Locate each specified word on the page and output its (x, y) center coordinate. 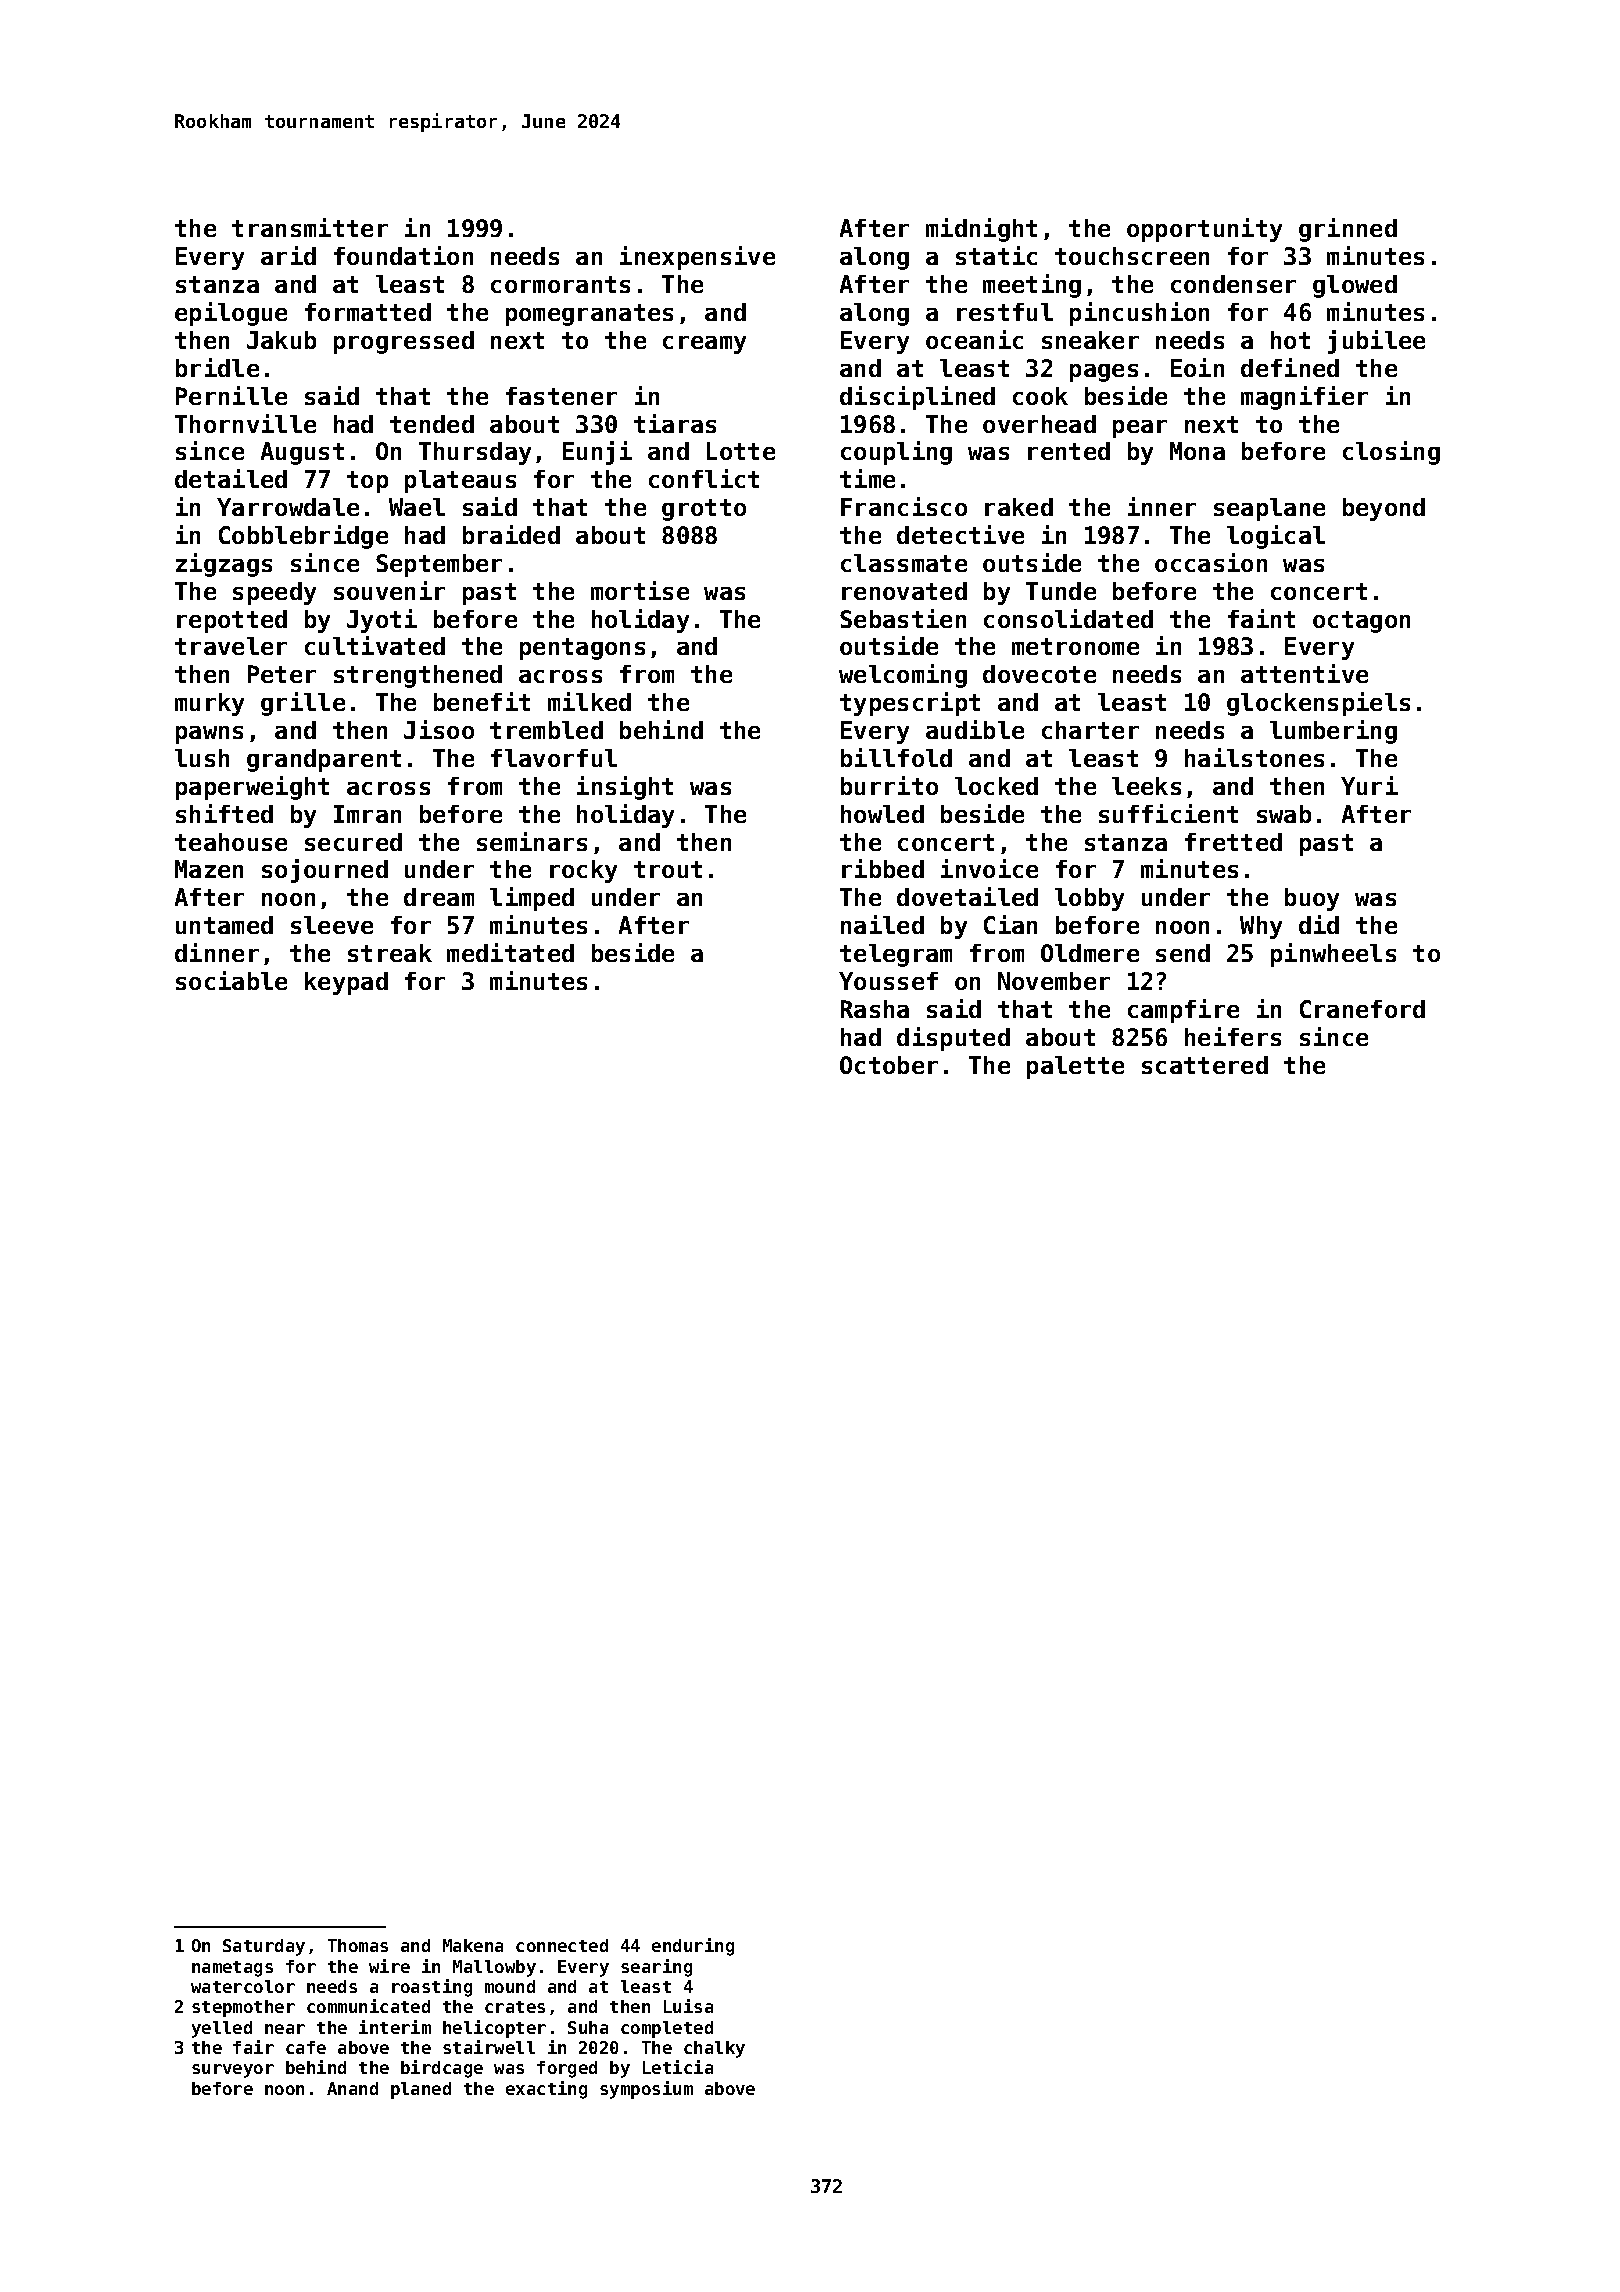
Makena (473, 1945)
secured (353, 842)
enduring (693, 1947)
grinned (1348, 230)
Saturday (264, 1947)
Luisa (688, 2006)
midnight (981, 230)
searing (656, 1968)
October (889, 1065)
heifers (1233, 1036)
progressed (404, 342)
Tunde (1061, 591)
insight (625, 788)
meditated (510, 952)
